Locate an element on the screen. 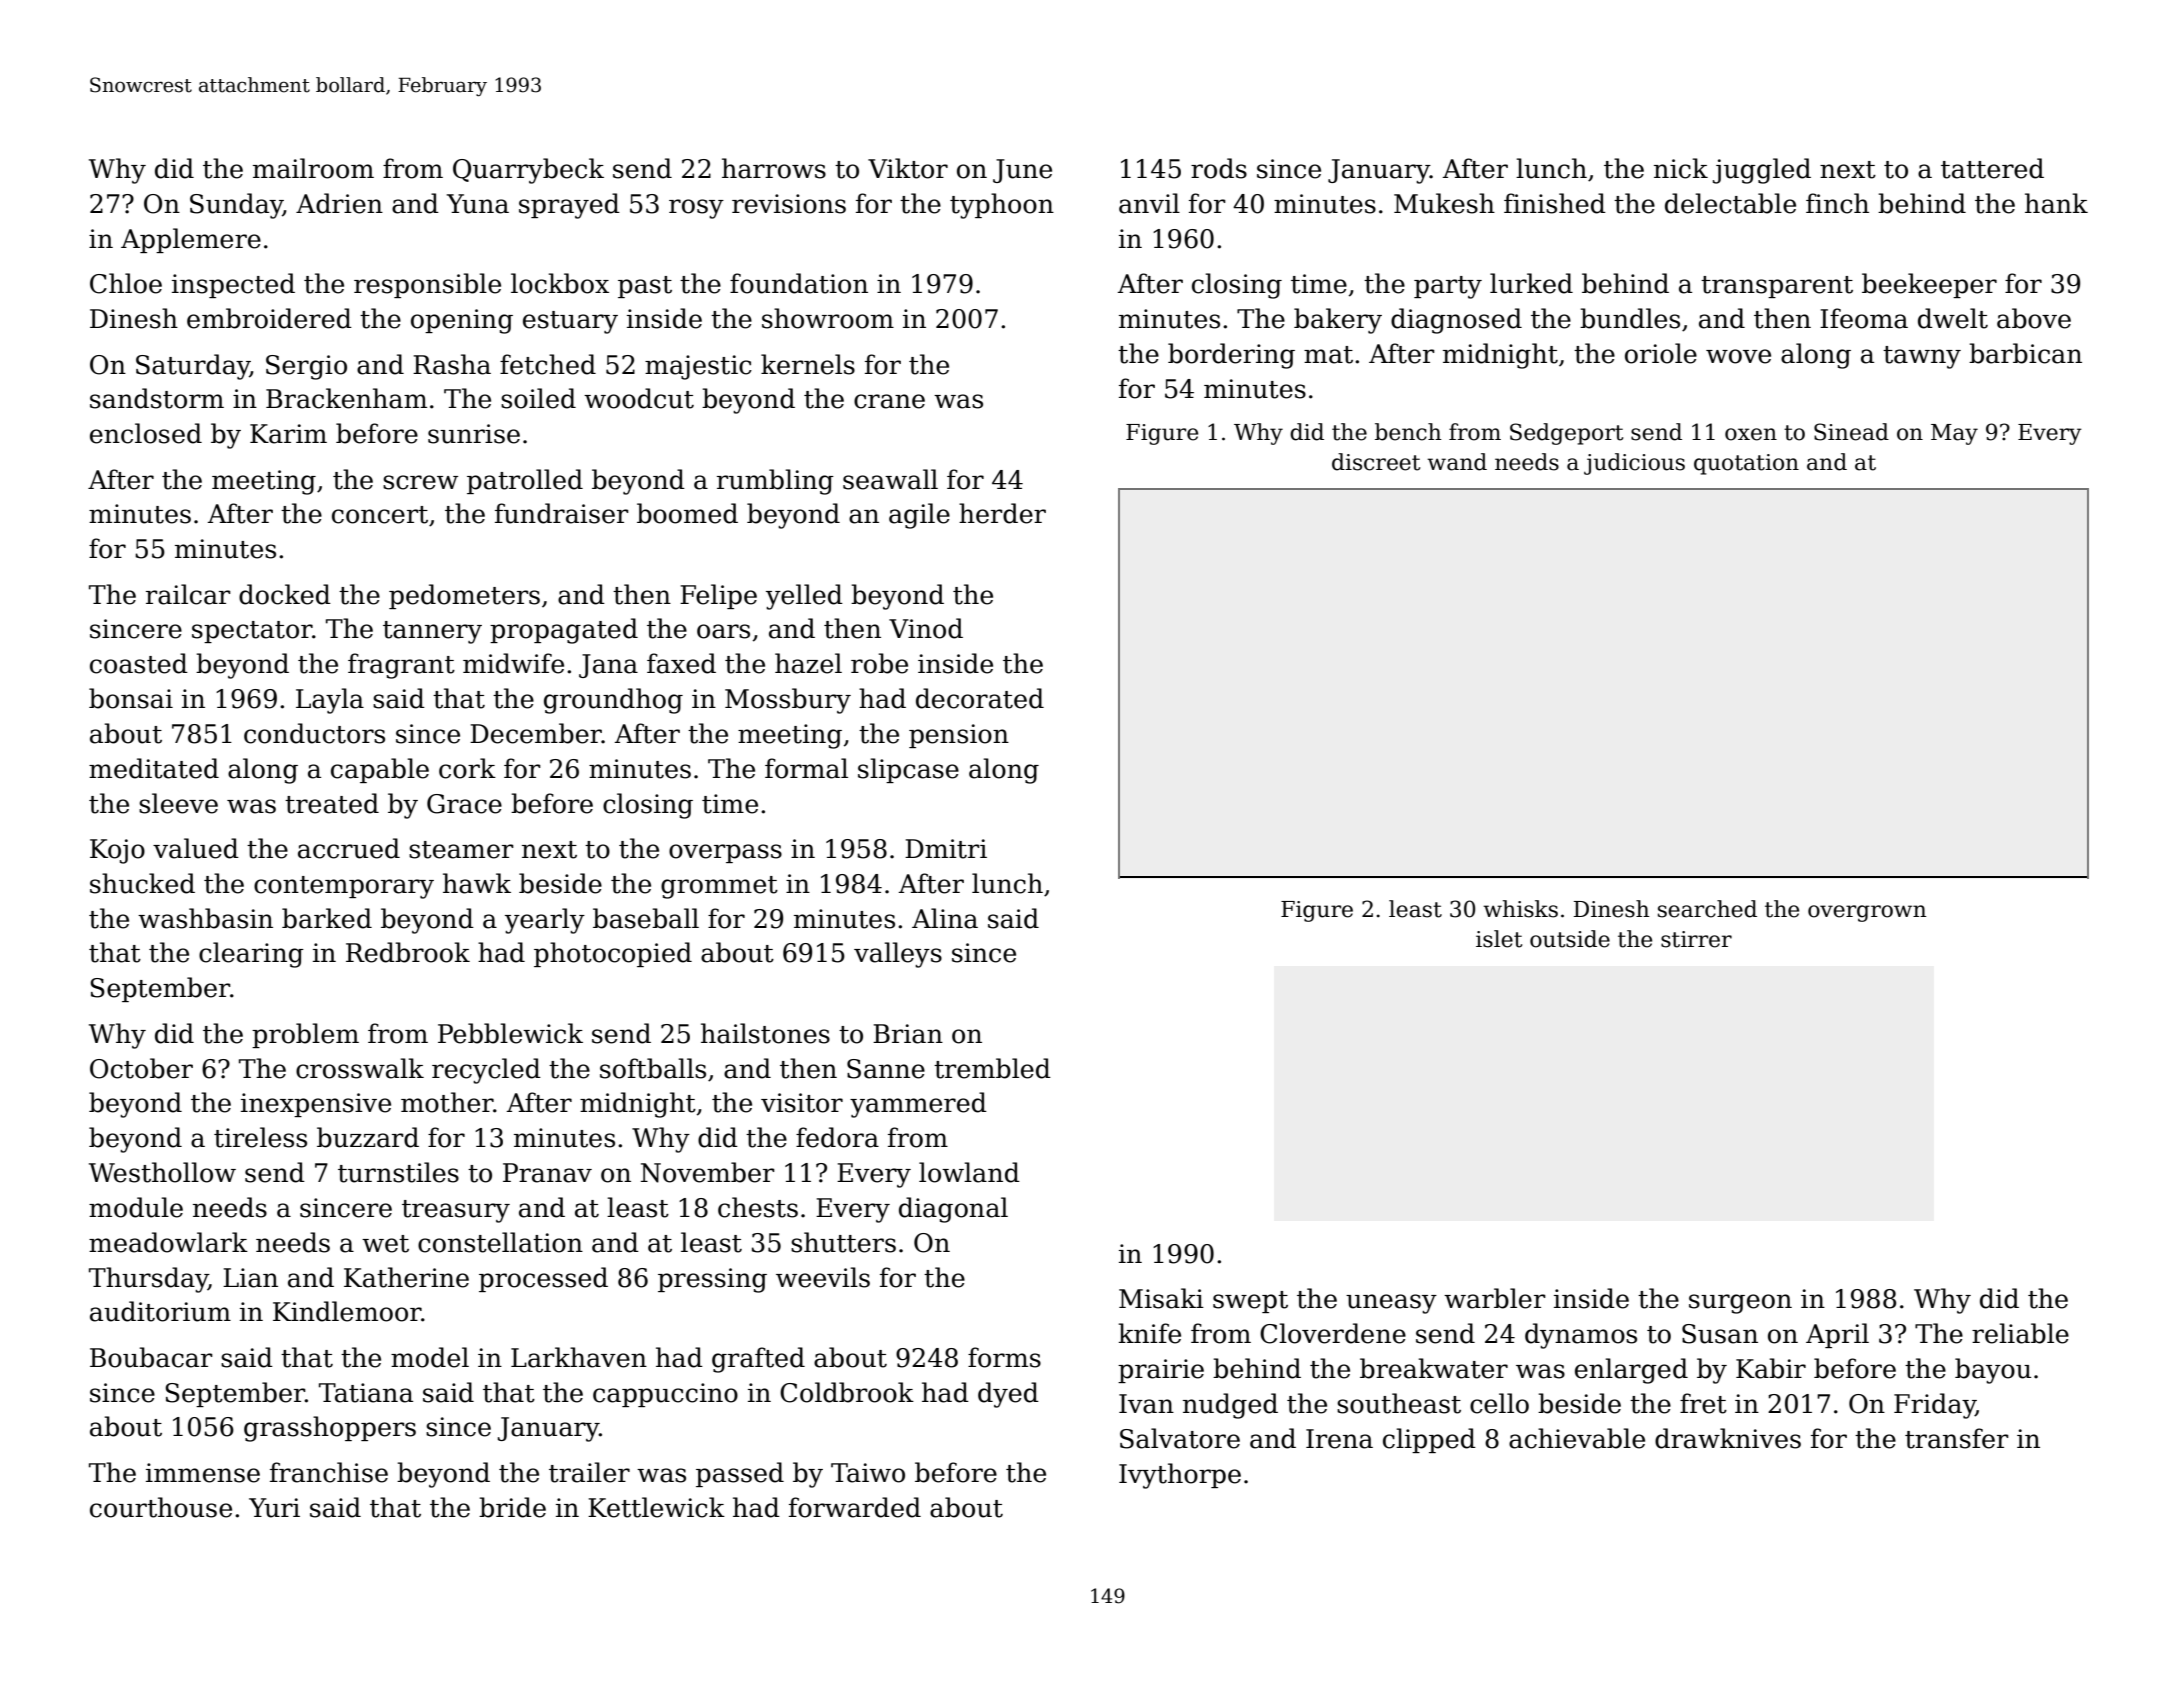 This screenshot has width=2178, height=1683. Adrien is located at coordinates (339, 203).
